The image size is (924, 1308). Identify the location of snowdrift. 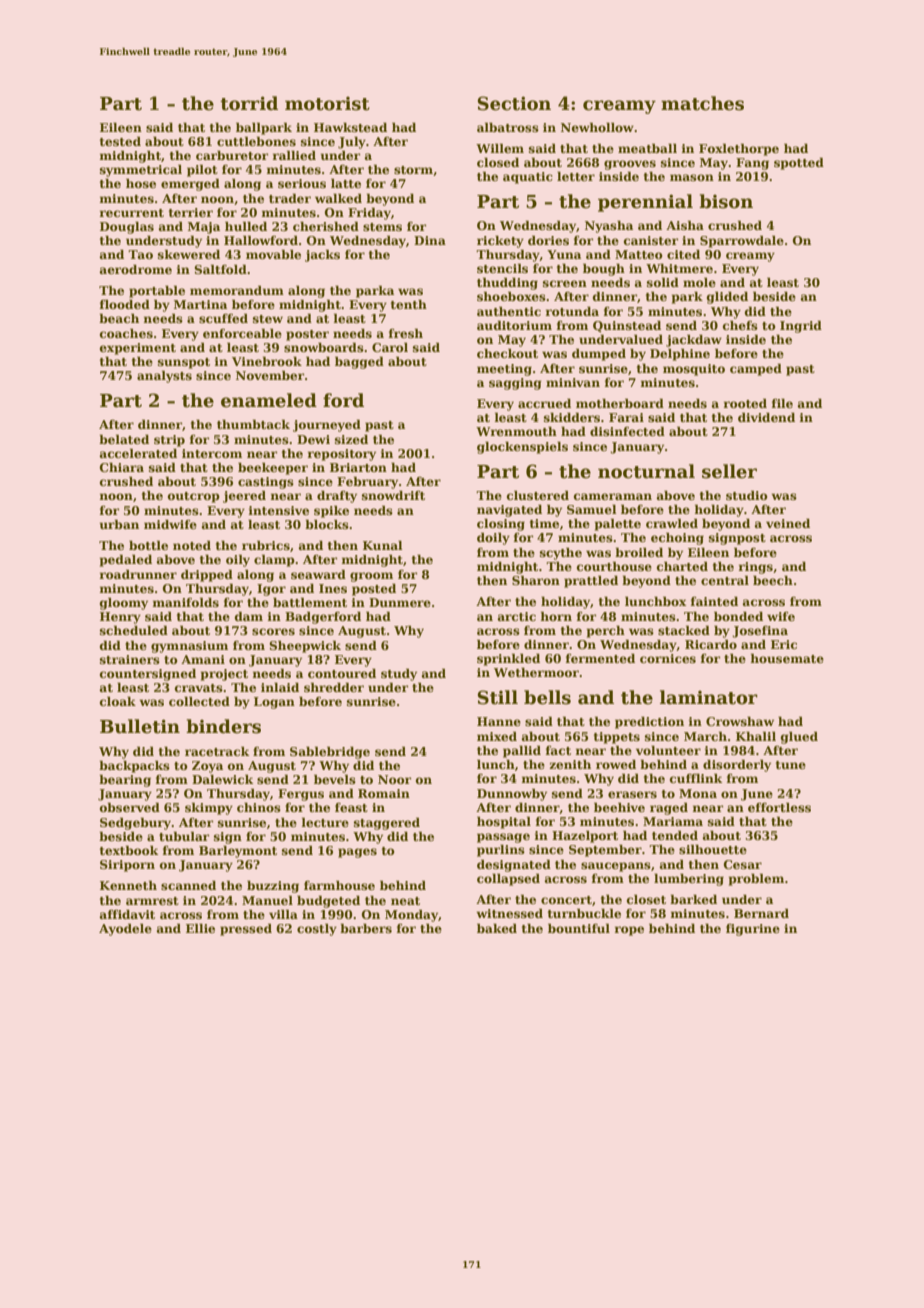
(393, 495).
